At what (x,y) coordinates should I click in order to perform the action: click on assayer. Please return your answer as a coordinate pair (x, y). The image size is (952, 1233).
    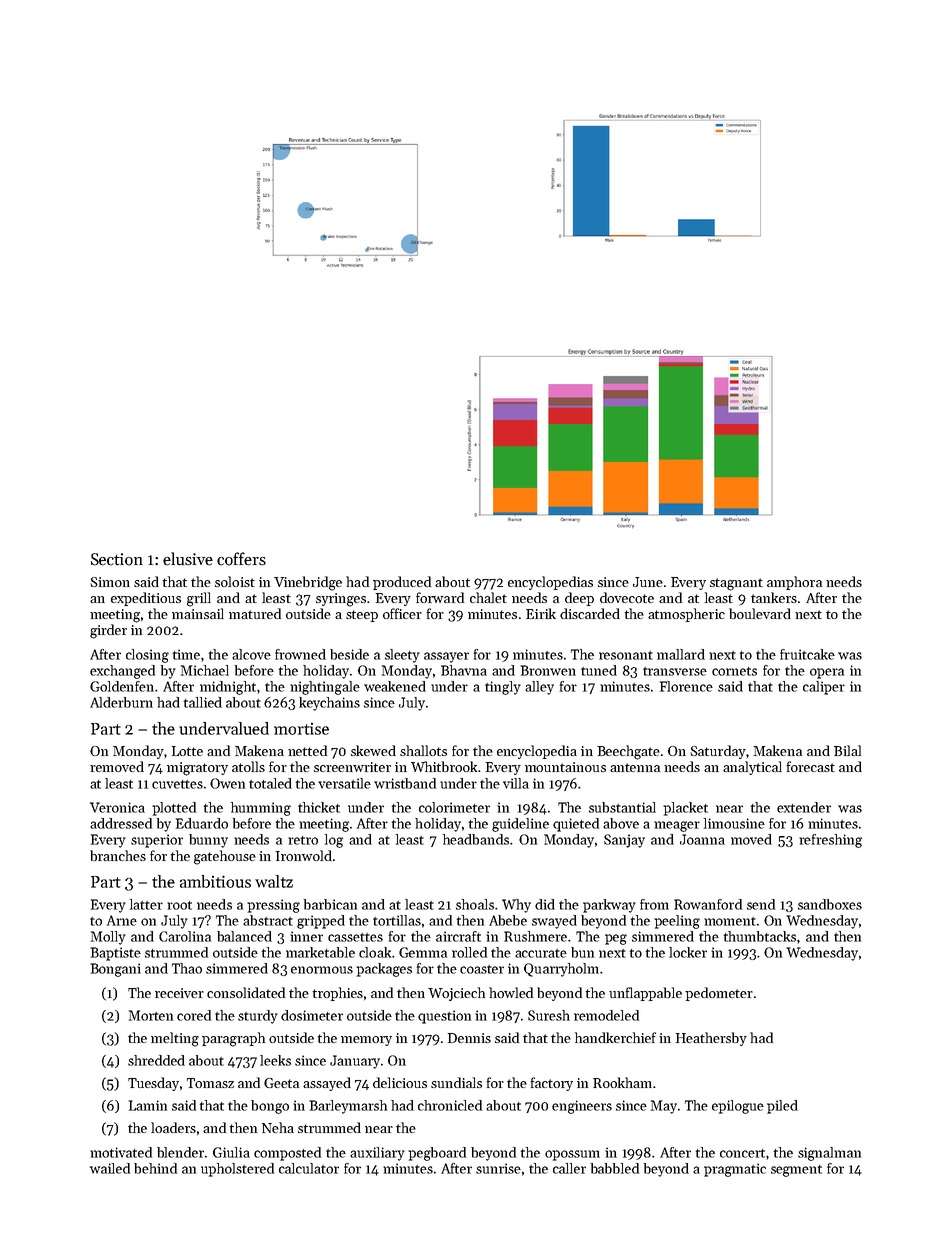
    Looking at the image, I should click on (446, 657).
